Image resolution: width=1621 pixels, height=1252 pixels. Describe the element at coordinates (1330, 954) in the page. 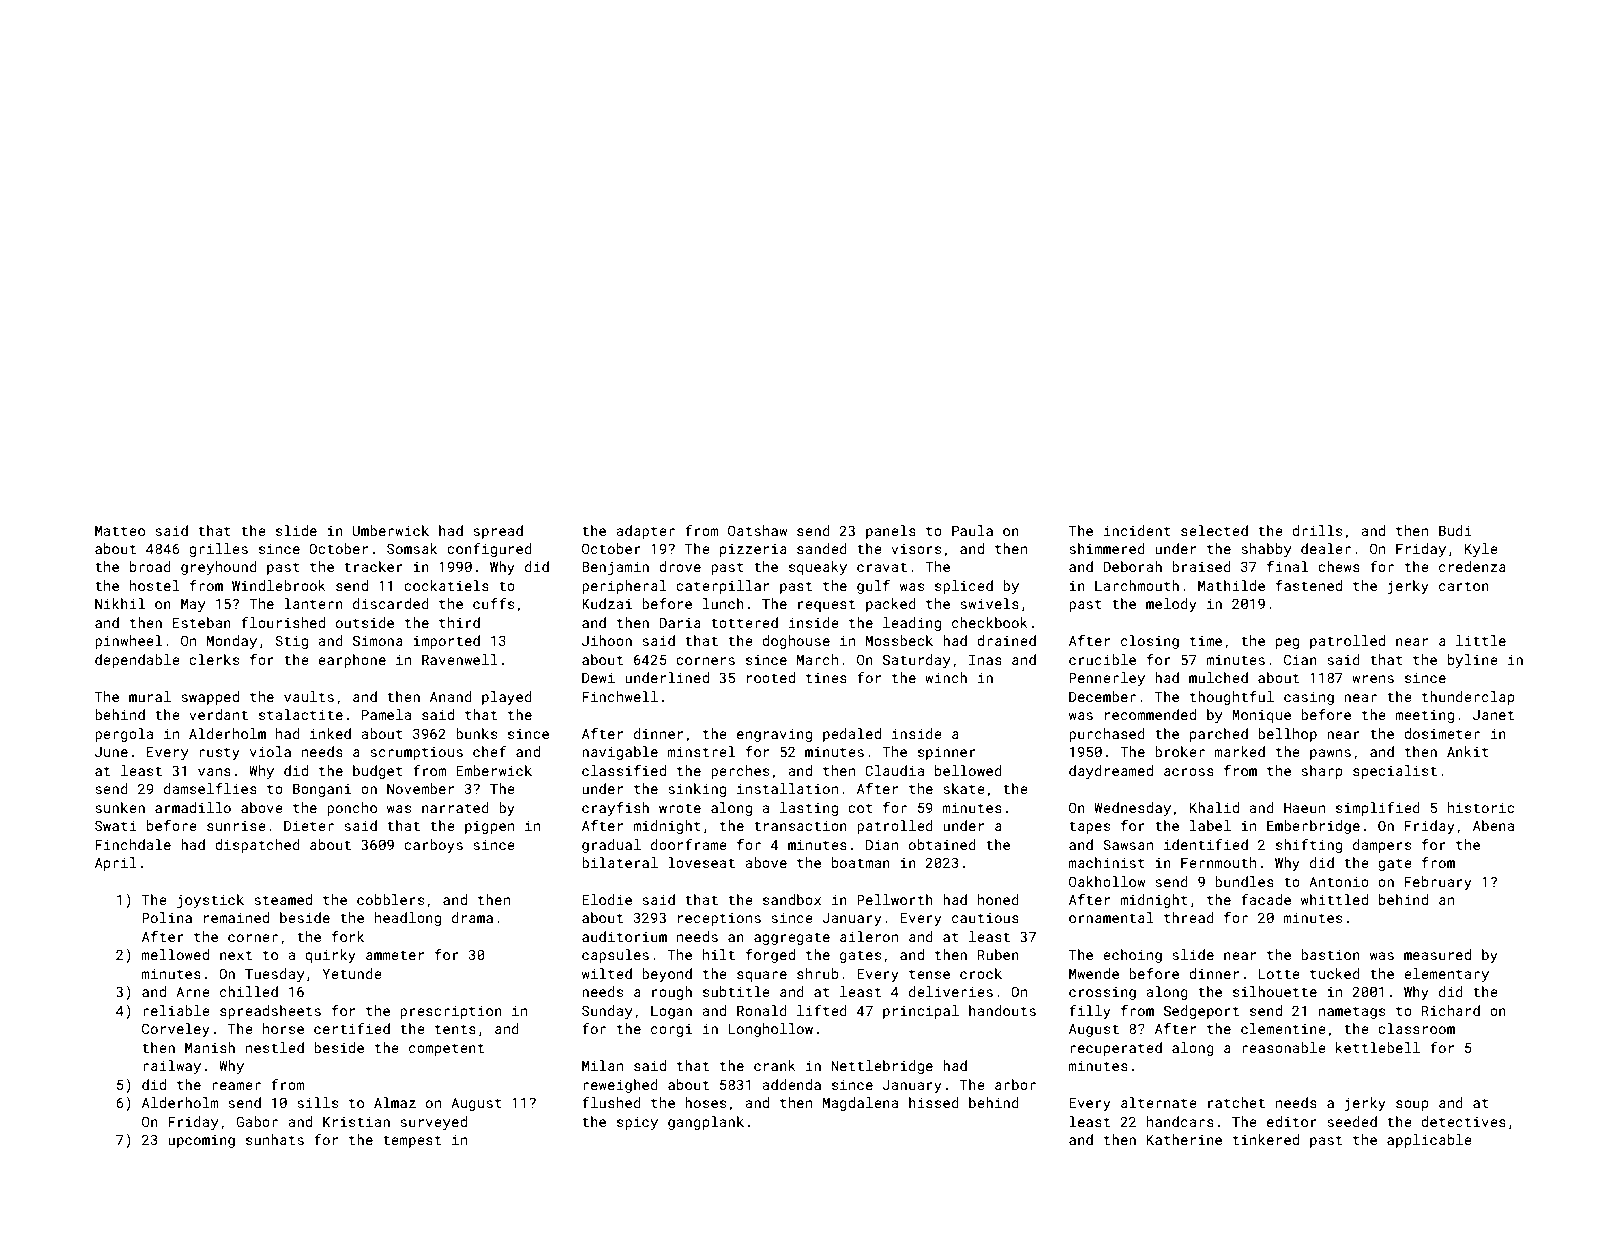

I see `bastion` at that location.
